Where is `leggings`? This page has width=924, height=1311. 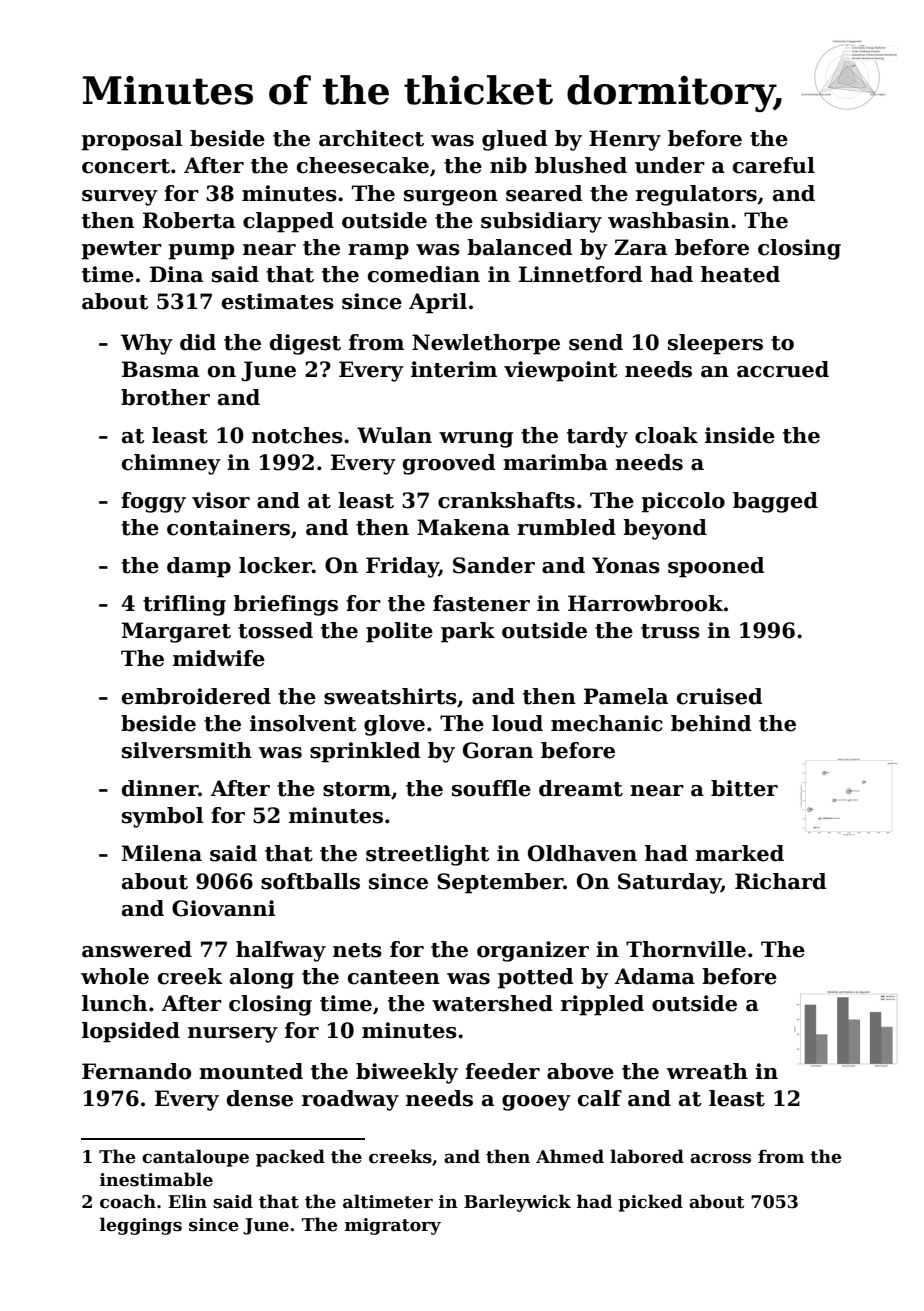 leggings is located at coordinates (141, 1226).
